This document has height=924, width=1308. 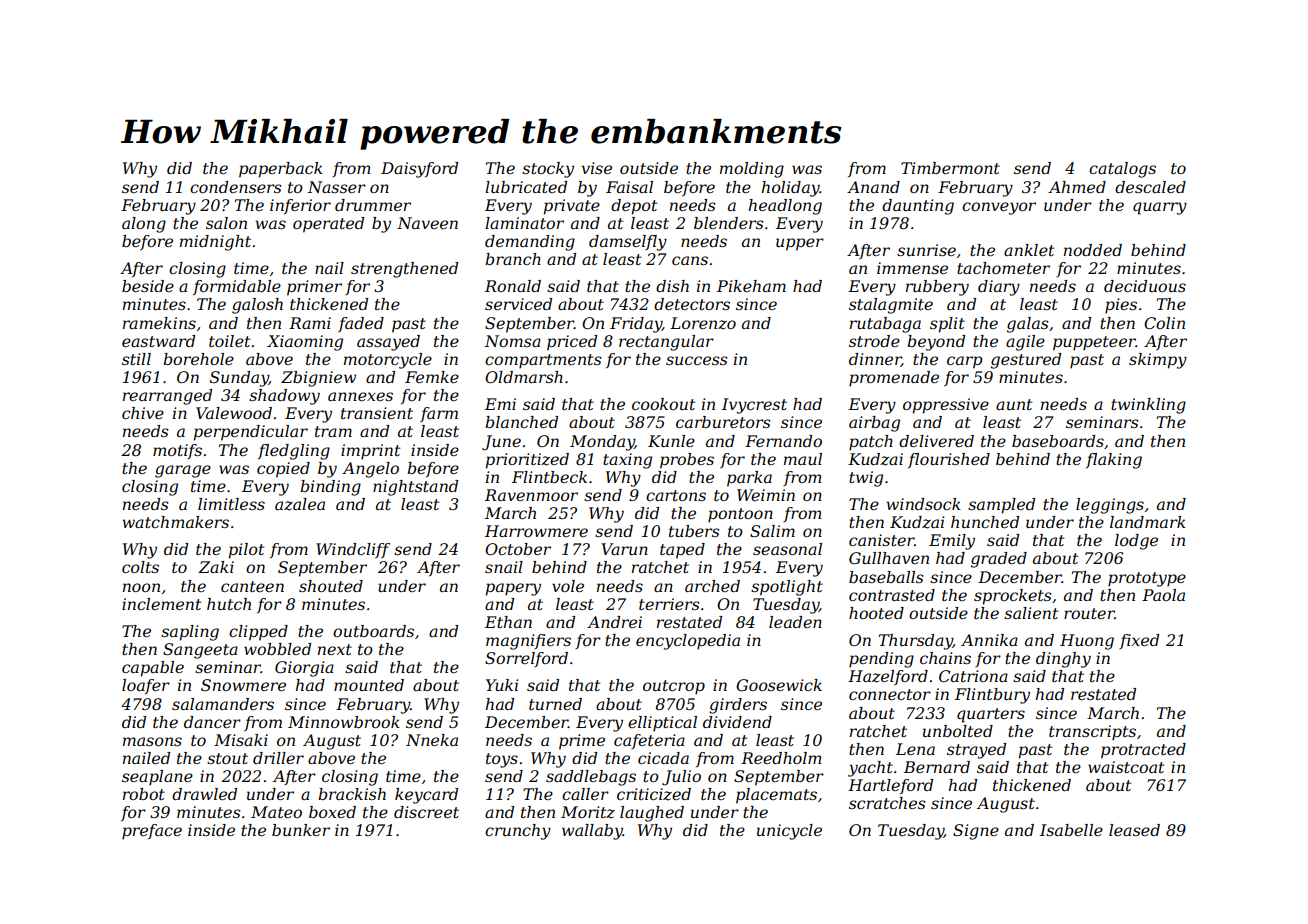 I want to click on paperback, so click(x=281, y=170).
